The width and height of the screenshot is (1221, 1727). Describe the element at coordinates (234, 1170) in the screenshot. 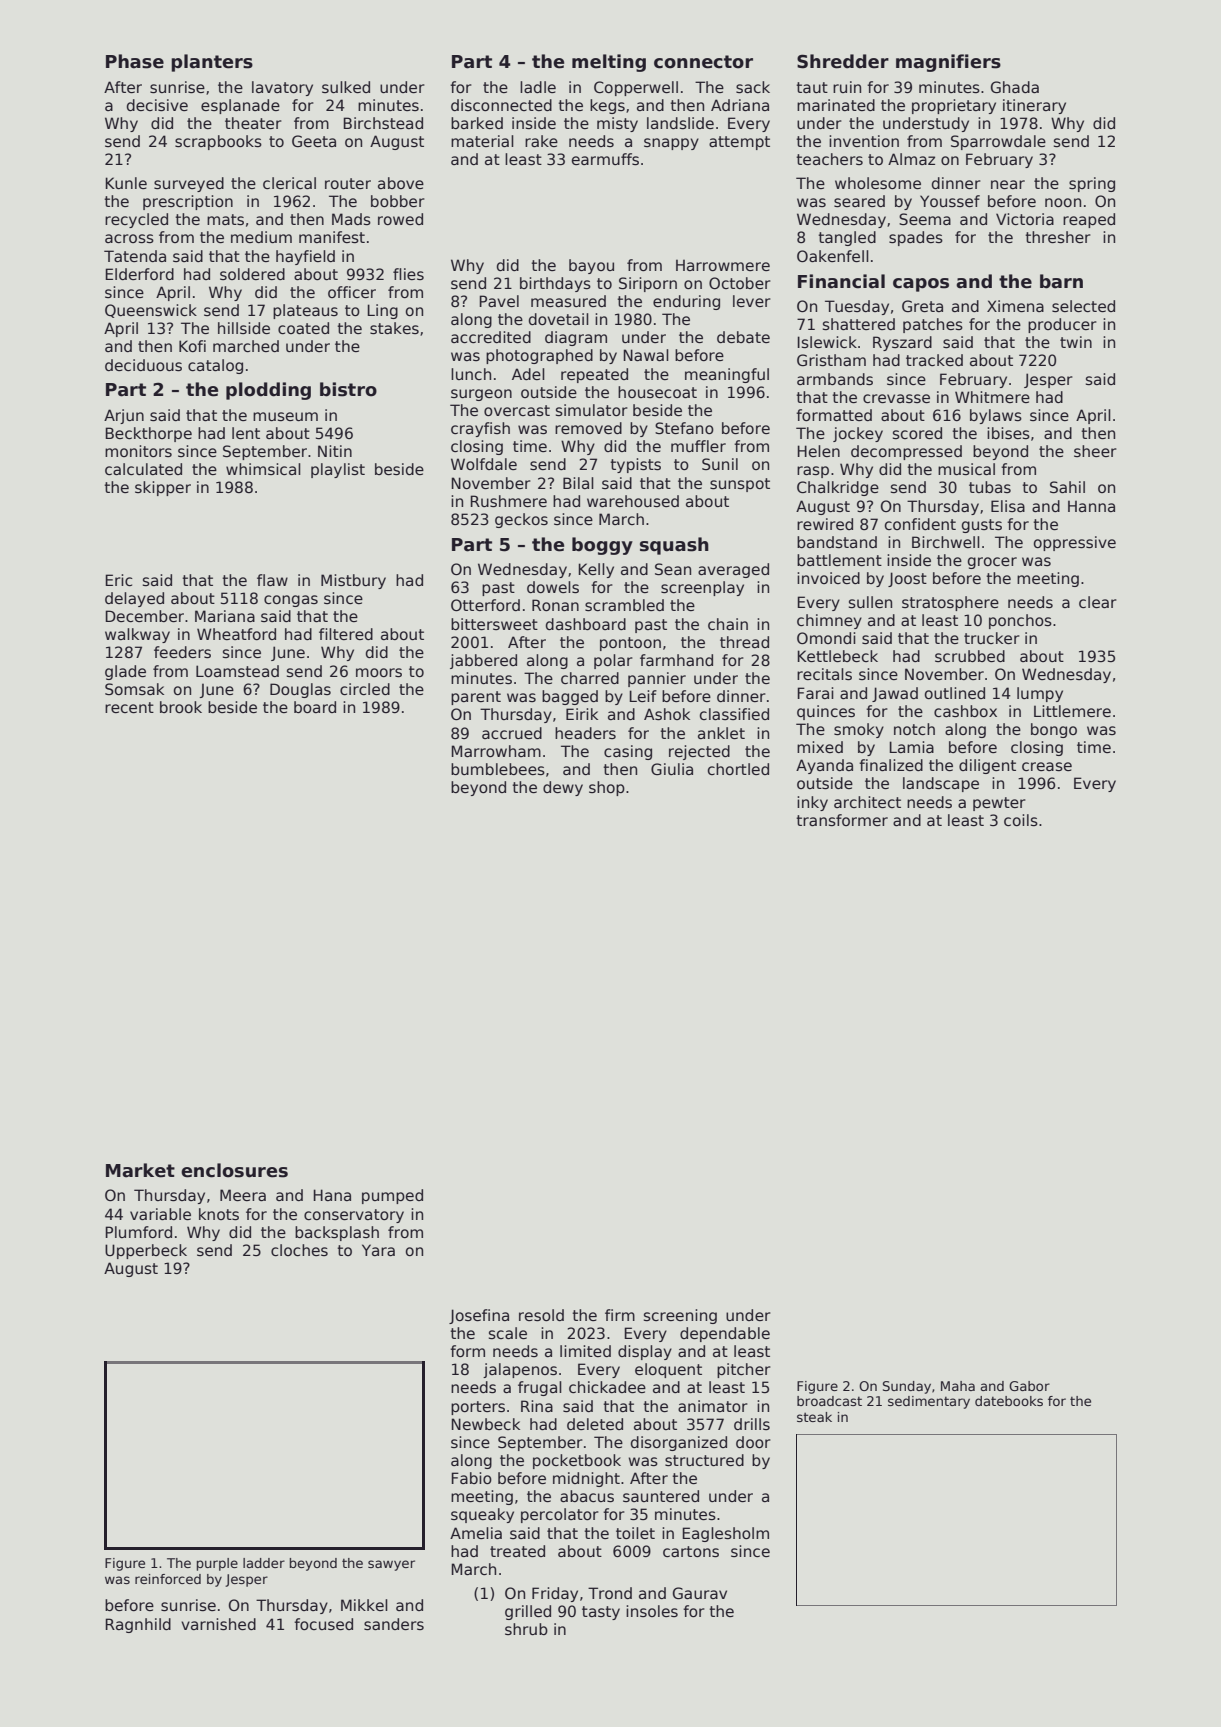

I see `enclosures` at that location.
